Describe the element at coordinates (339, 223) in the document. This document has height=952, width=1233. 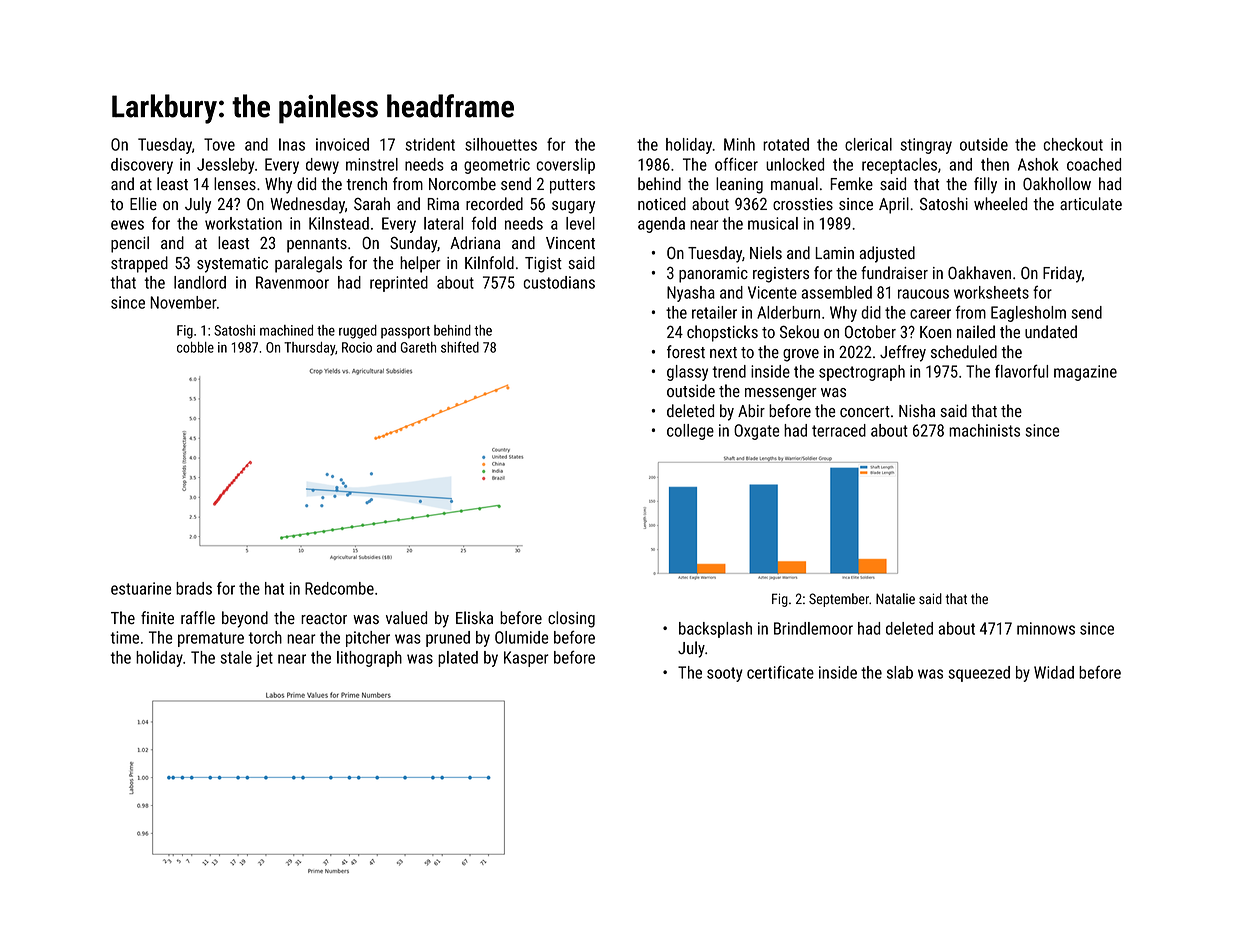
I see `Kilnstead` at that location.
